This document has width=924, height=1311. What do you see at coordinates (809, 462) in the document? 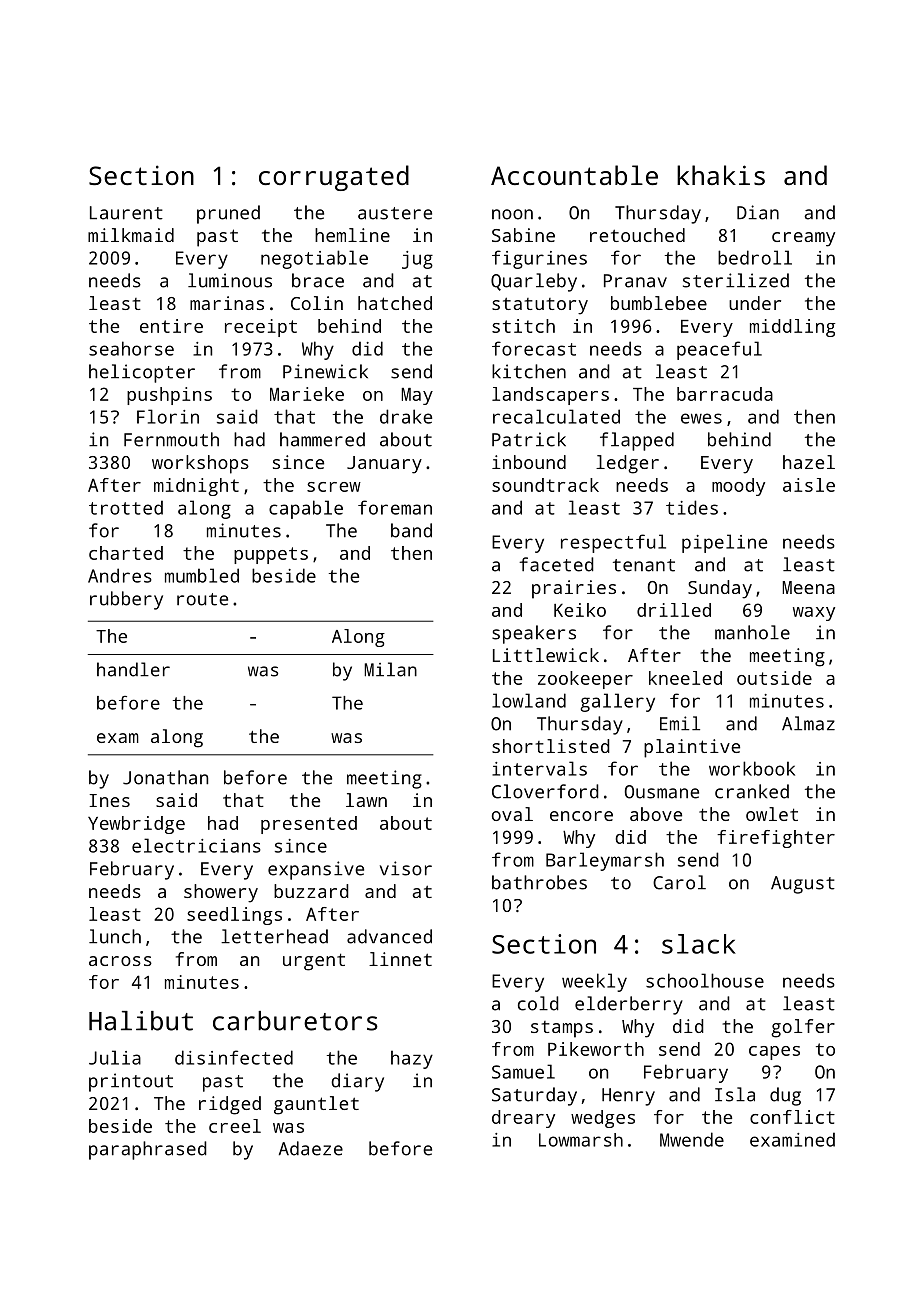
I see `hazel` at bounding box center [809, 462].
